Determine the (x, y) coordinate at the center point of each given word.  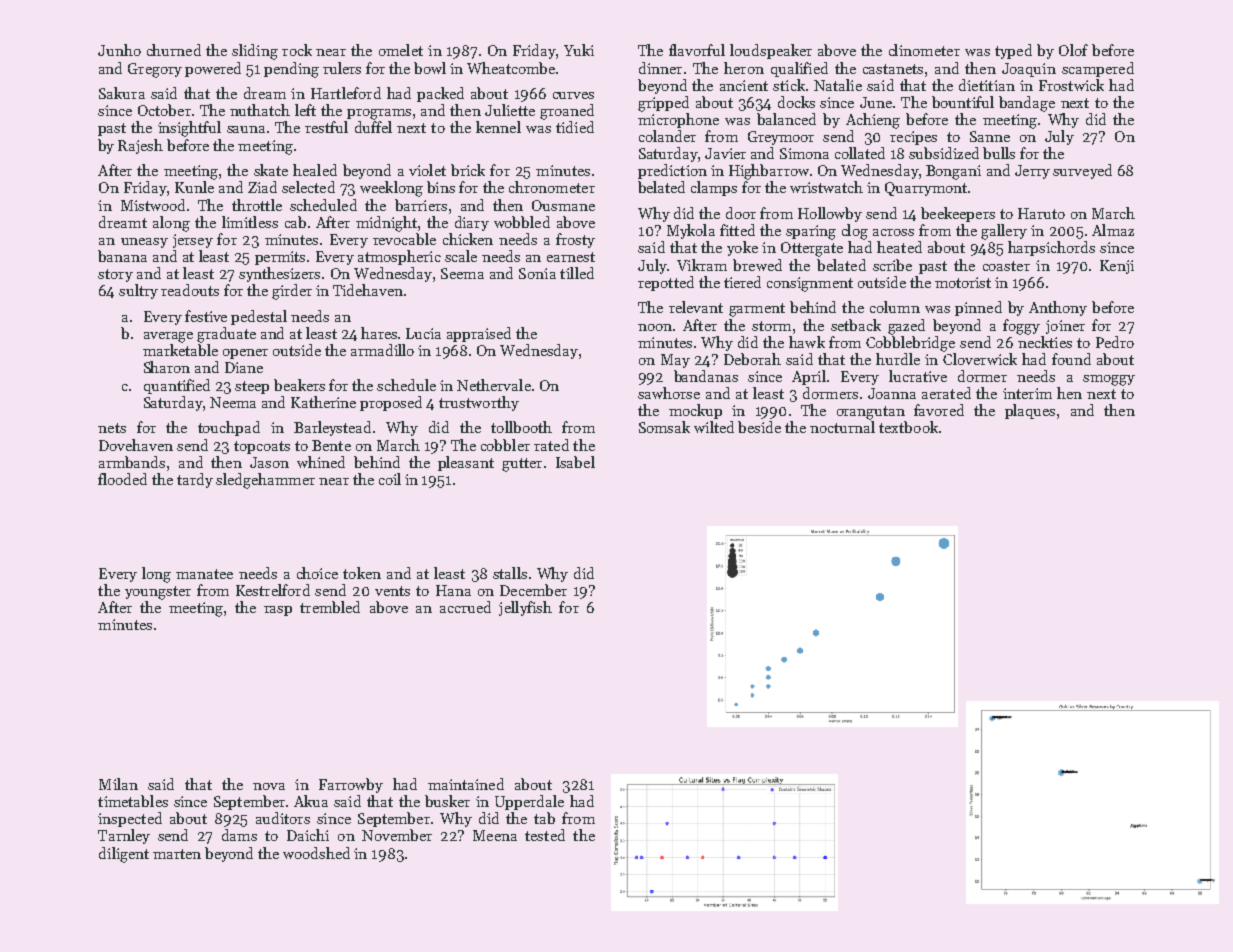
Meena (495, 835)
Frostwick (1071, 85)
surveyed (1082, 171)
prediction (672, 171)
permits (280, 258)
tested (545, 835)
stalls (510, 573)
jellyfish (525, 608)
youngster (158, 593)
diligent (124, 855)
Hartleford (346, 93)
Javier (725, 153)
